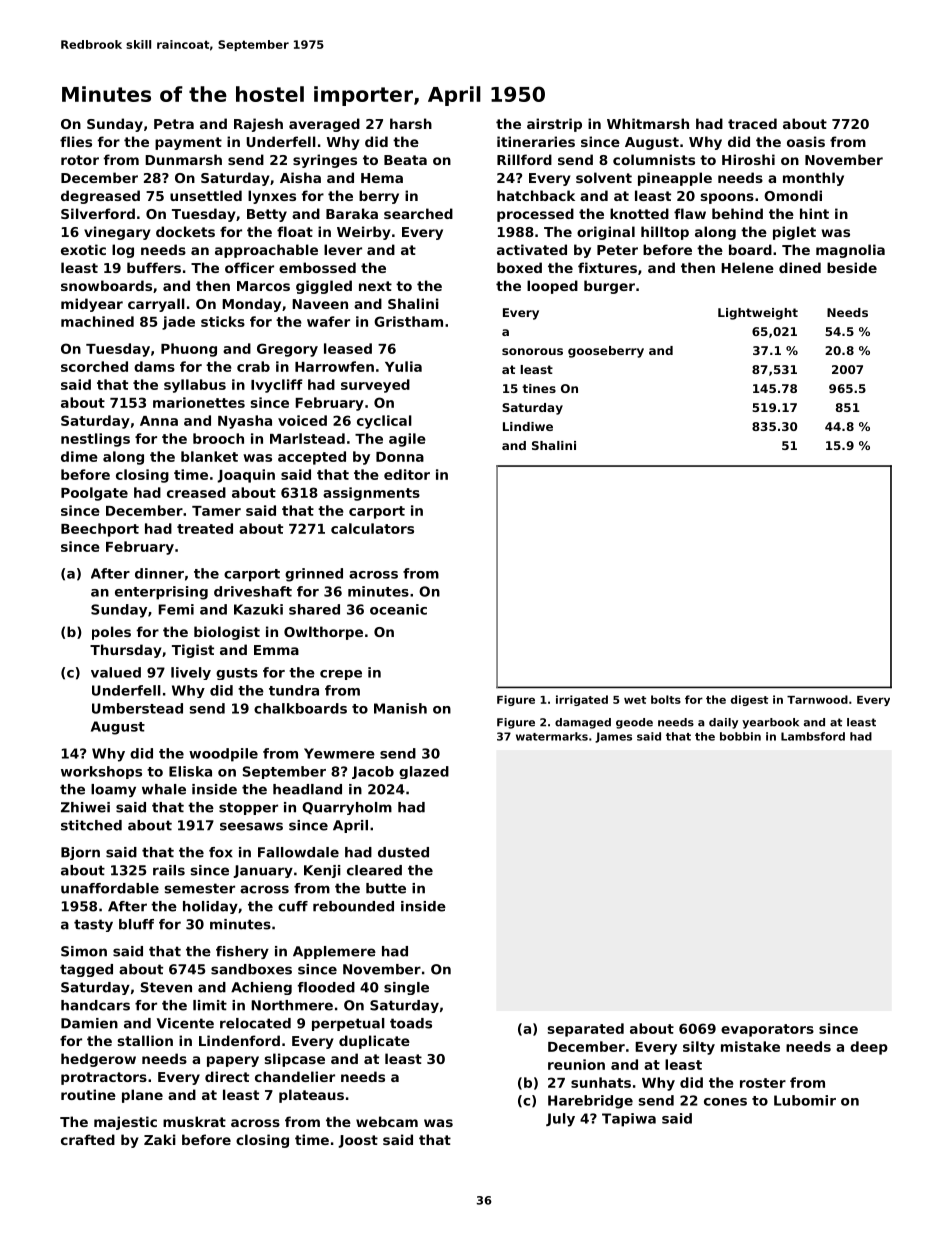 The height and width of the screenshot is (1233, 952). I want to click on damaged, so click(583, 723).
